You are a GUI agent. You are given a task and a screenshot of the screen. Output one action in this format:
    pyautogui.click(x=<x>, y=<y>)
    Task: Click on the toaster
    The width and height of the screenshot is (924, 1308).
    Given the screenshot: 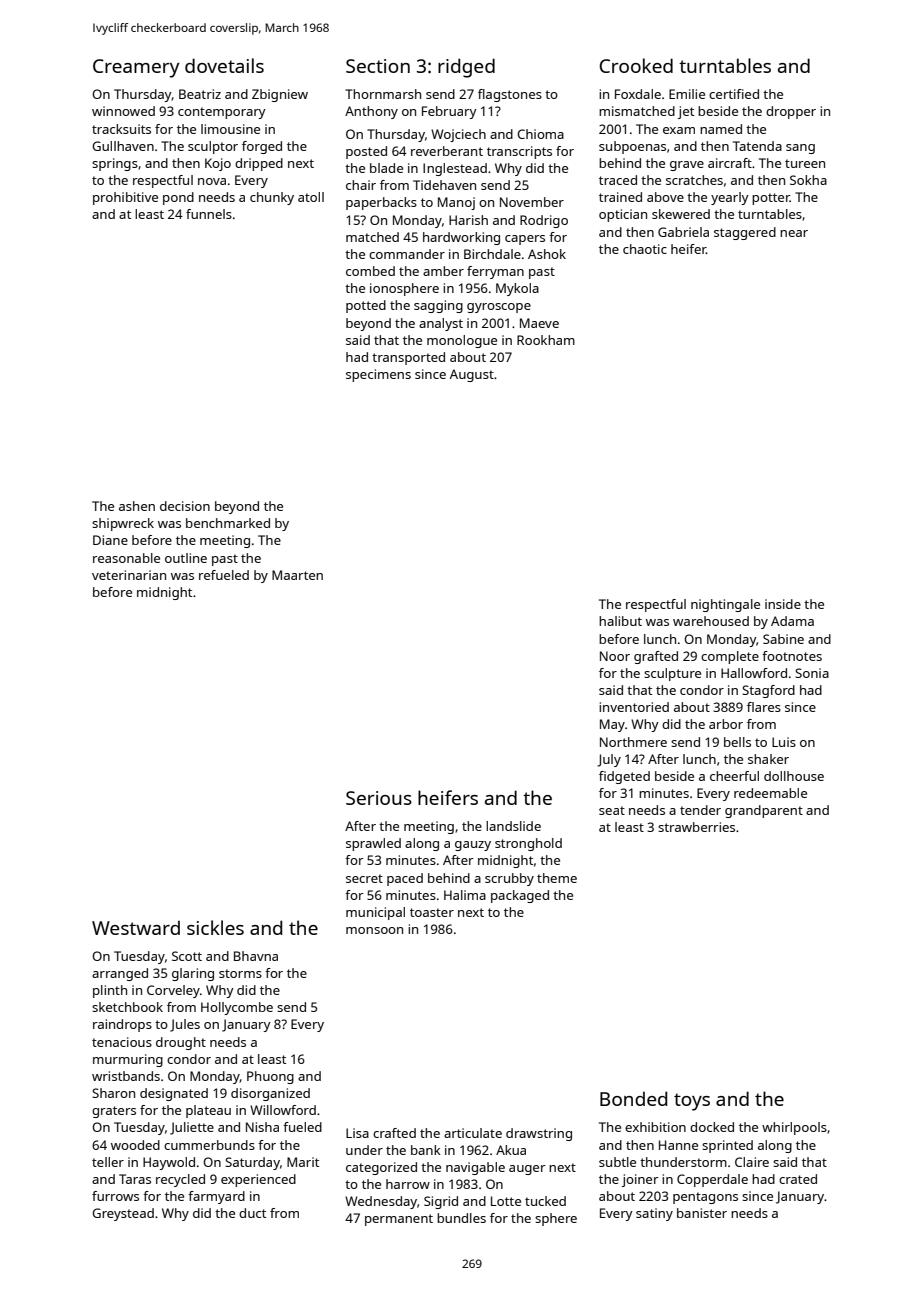 What is the action you would take?
    pyautogui.click(x=432, y=912)
